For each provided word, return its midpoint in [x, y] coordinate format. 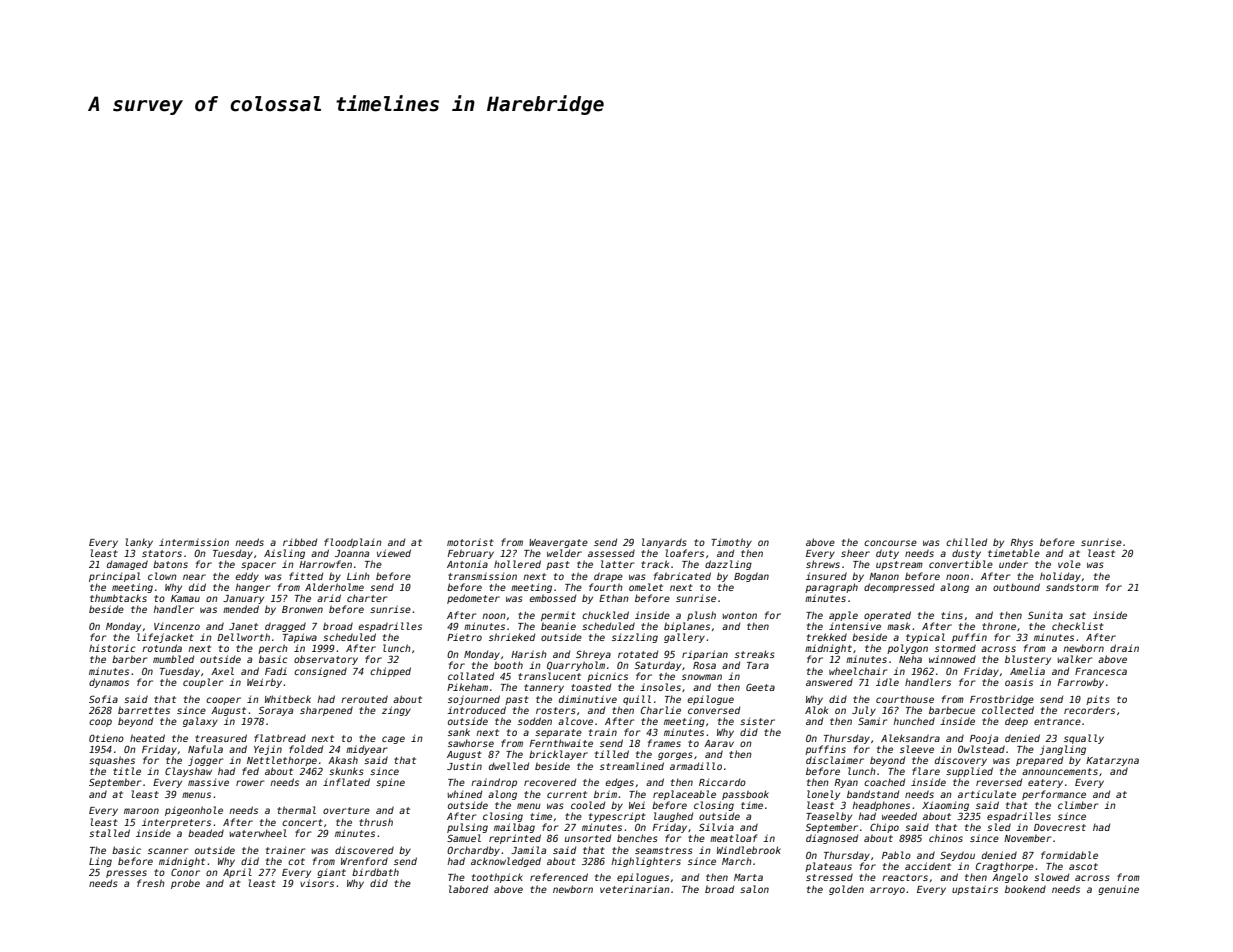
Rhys [1021, 543]
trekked [827, 637]
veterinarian [634, 889]
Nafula [205, 749]
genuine [1118, 890]
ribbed [300, 542]
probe [185, 884]
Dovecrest [1060, 827]
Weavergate [558, 543]
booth [508, 665]
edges [620, 783]
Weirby [264, 683]
